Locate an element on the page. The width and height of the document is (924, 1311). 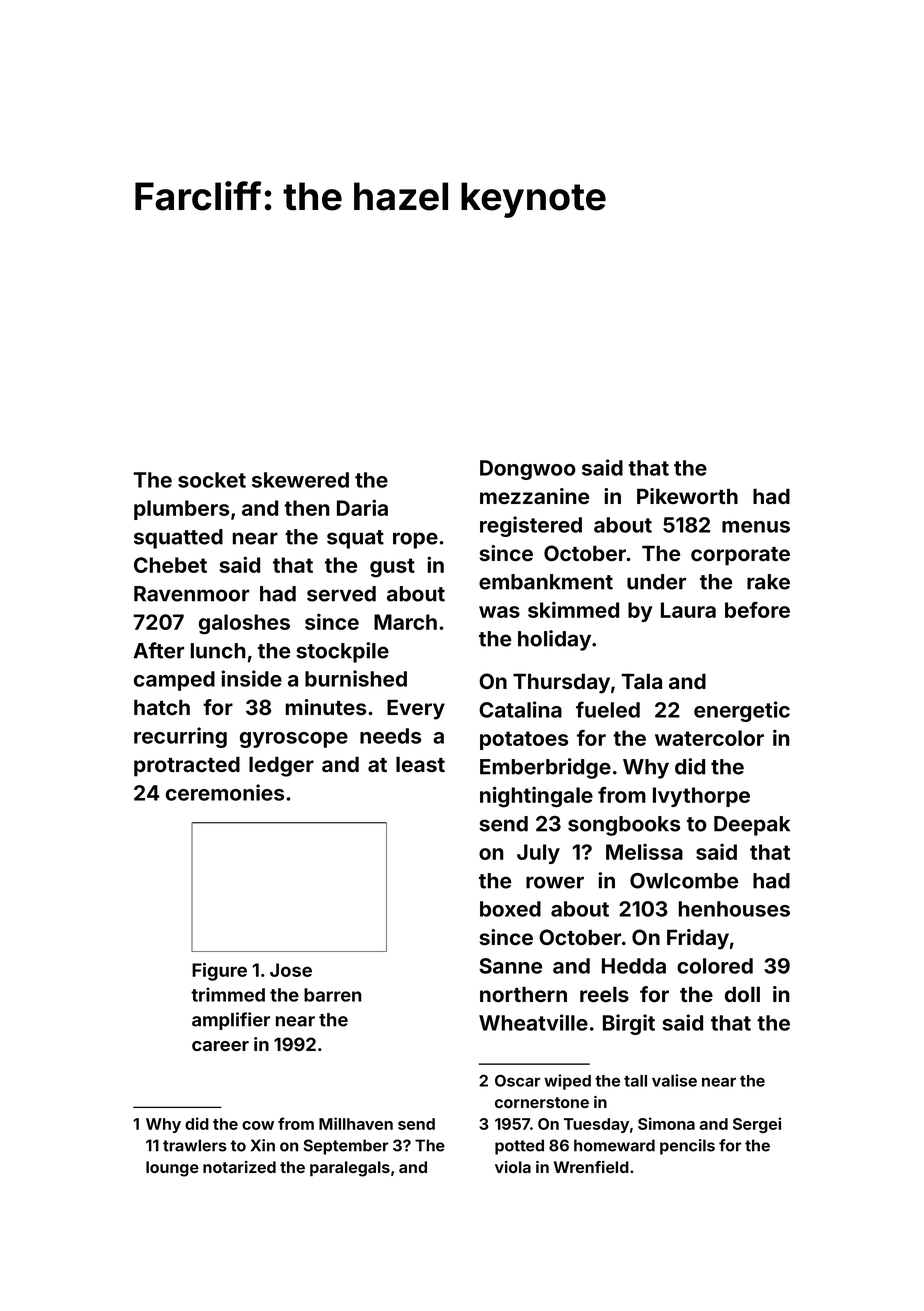
Pikeworth is located at coordinates (687, 496).
